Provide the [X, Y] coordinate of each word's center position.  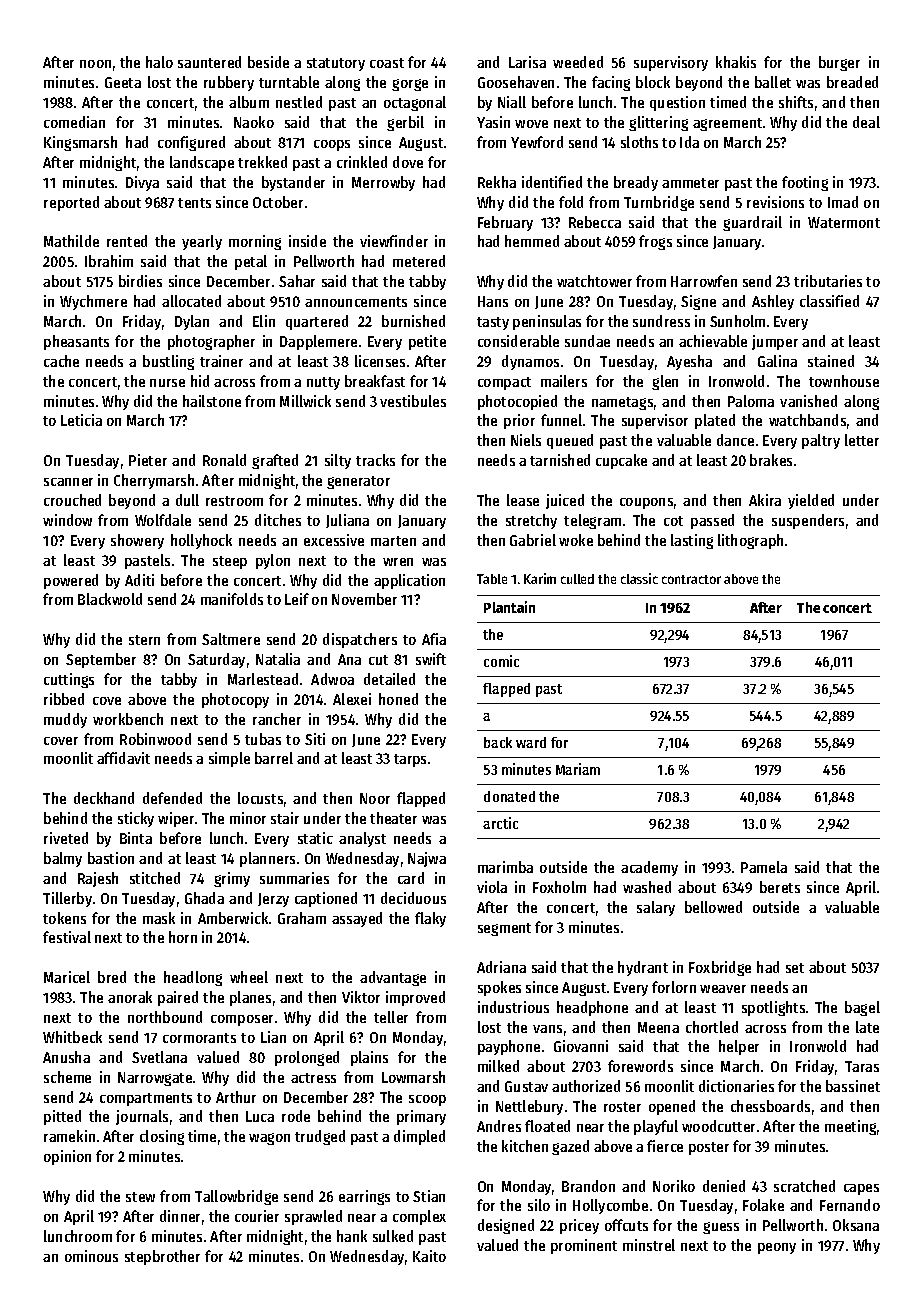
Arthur [236, 1097]
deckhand [104, 798]
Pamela [764, 867]
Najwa [427, 859]
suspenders [808, 521]
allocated [191, 301]
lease [523, 500]
